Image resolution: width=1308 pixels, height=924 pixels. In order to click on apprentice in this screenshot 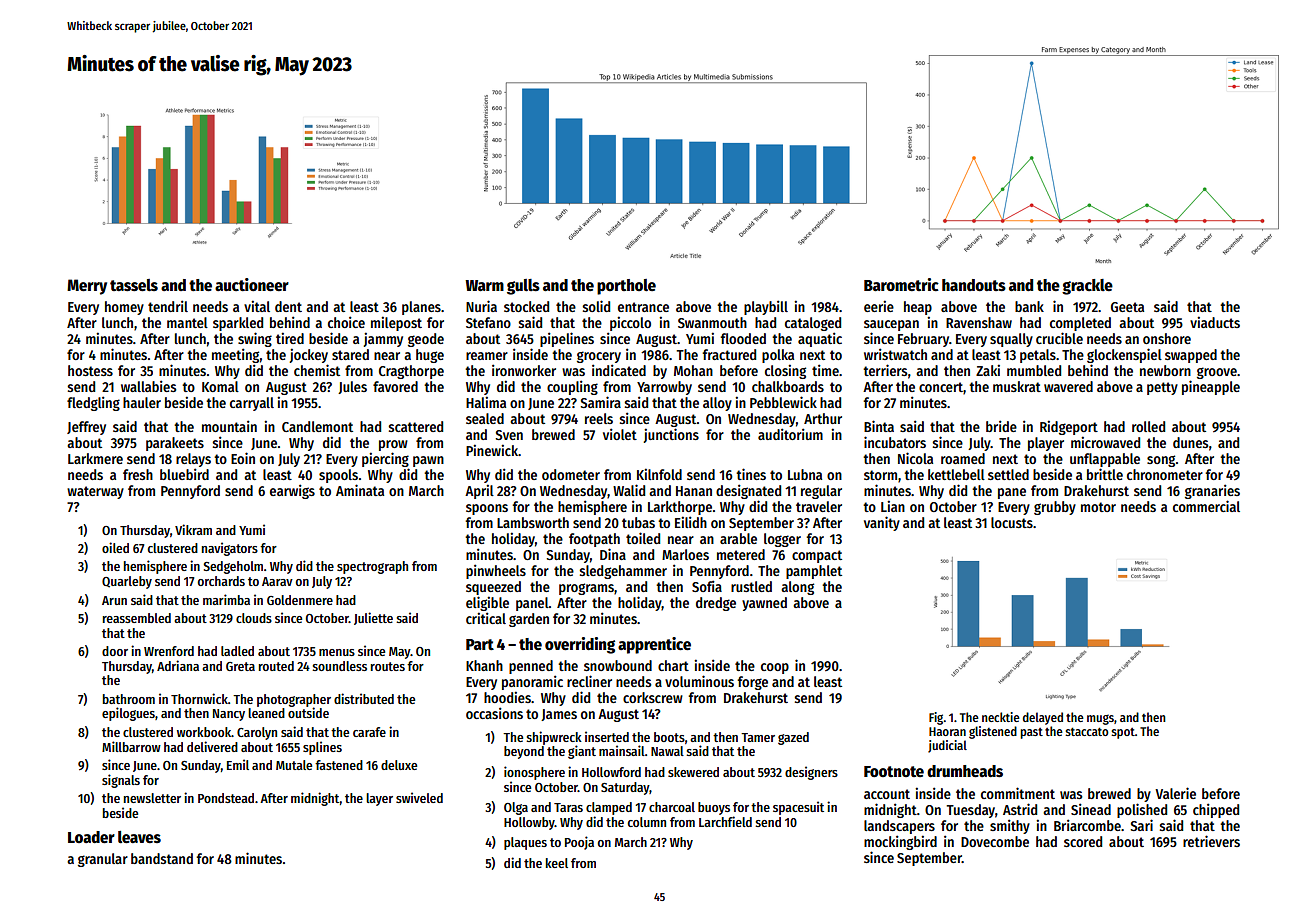, I will do `click(654, 645)`.
